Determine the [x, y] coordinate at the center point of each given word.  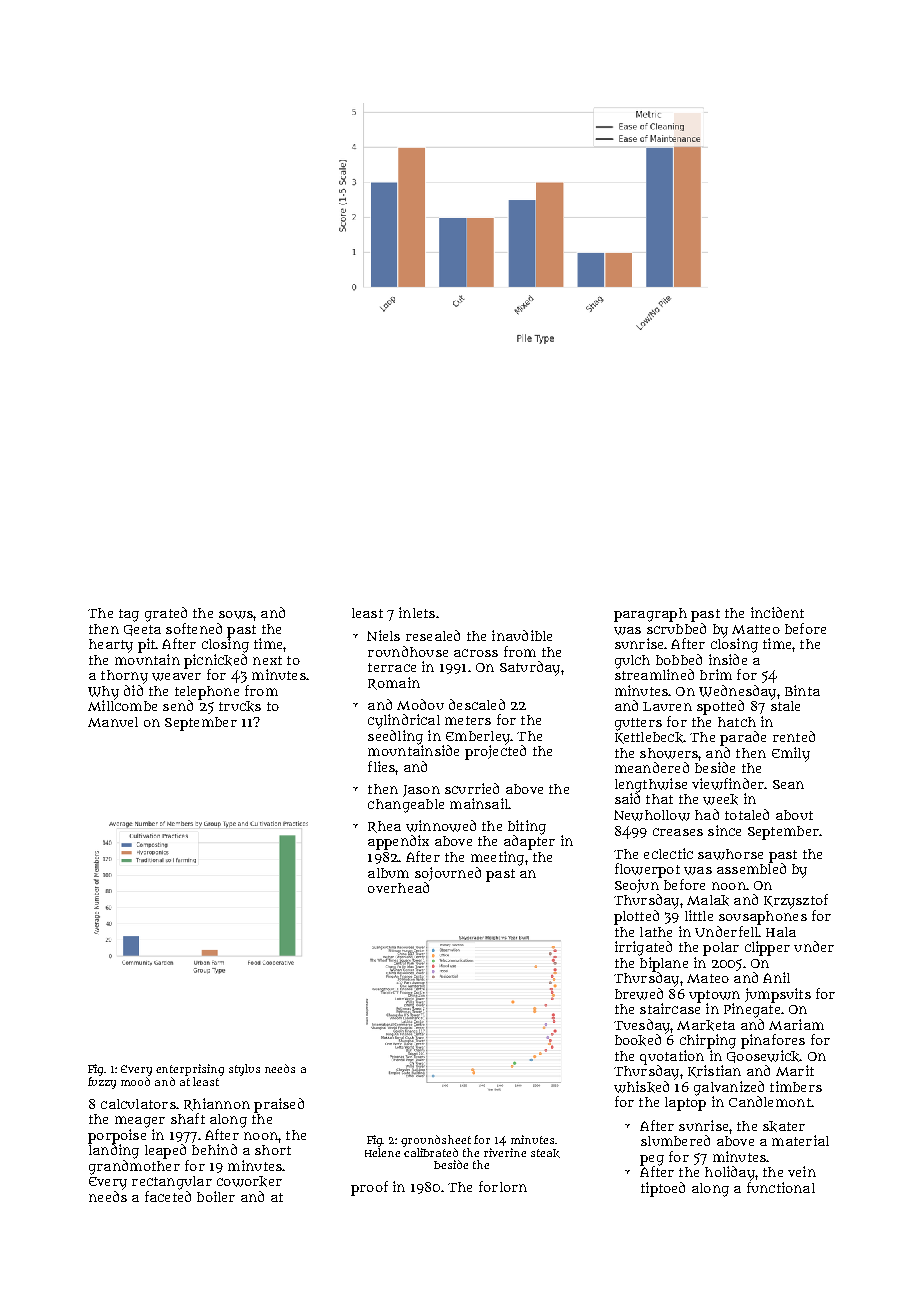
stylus [244, 1070]
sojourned [448, 874]
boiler [216, 1196]
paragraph [650, 615]
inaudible [522, 635]
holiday [730, 1173]
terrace [392, 667]
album [388, 873]
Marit [795, 1070]
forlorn [503, 1186]
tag [129, 615]
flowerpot [647, 870]
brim [716, 674]
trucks [240, 706]
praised [279, 1105]
